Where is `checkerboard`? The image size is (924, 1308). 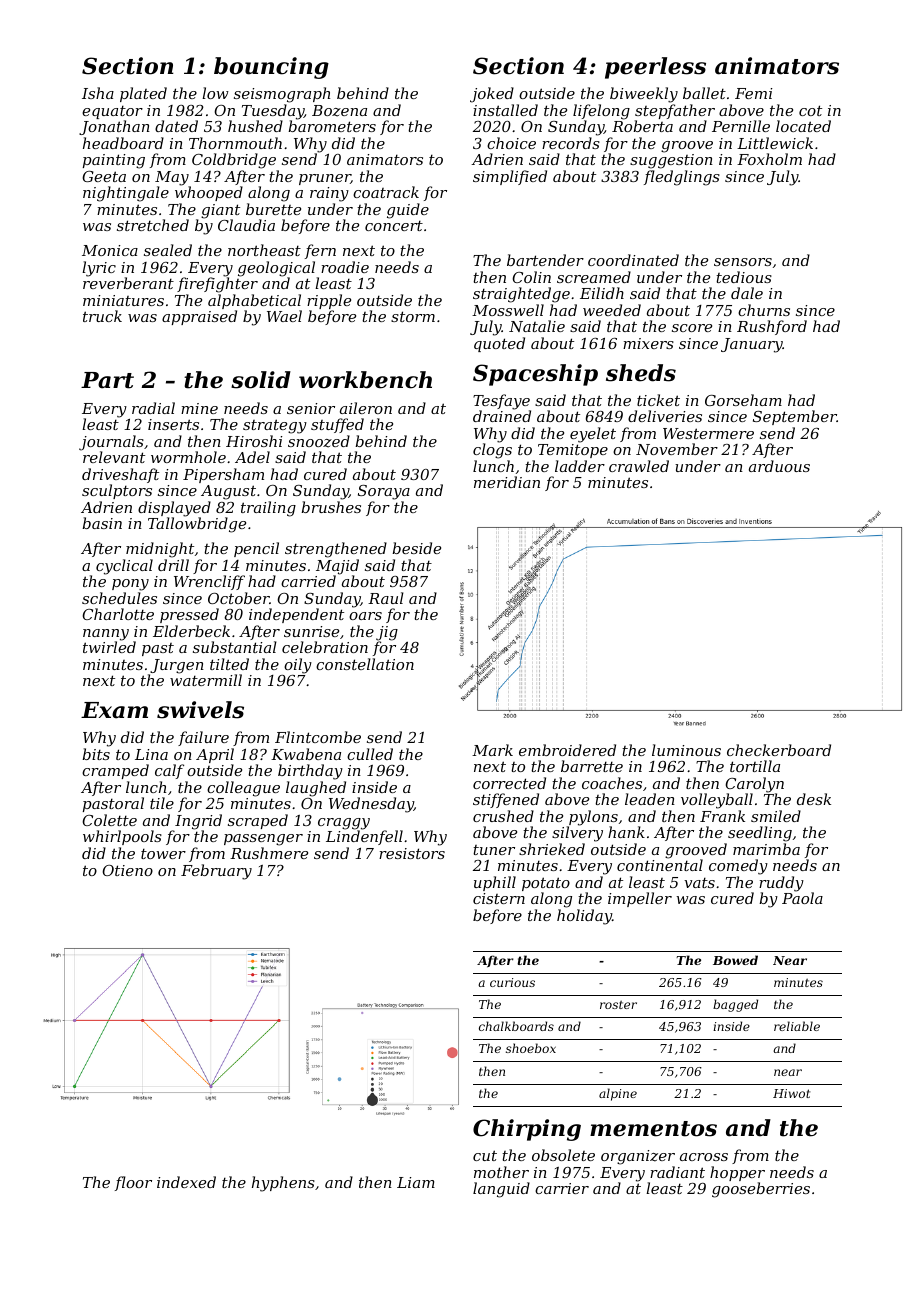 checkerboard is located at coordinates (779, 750).
